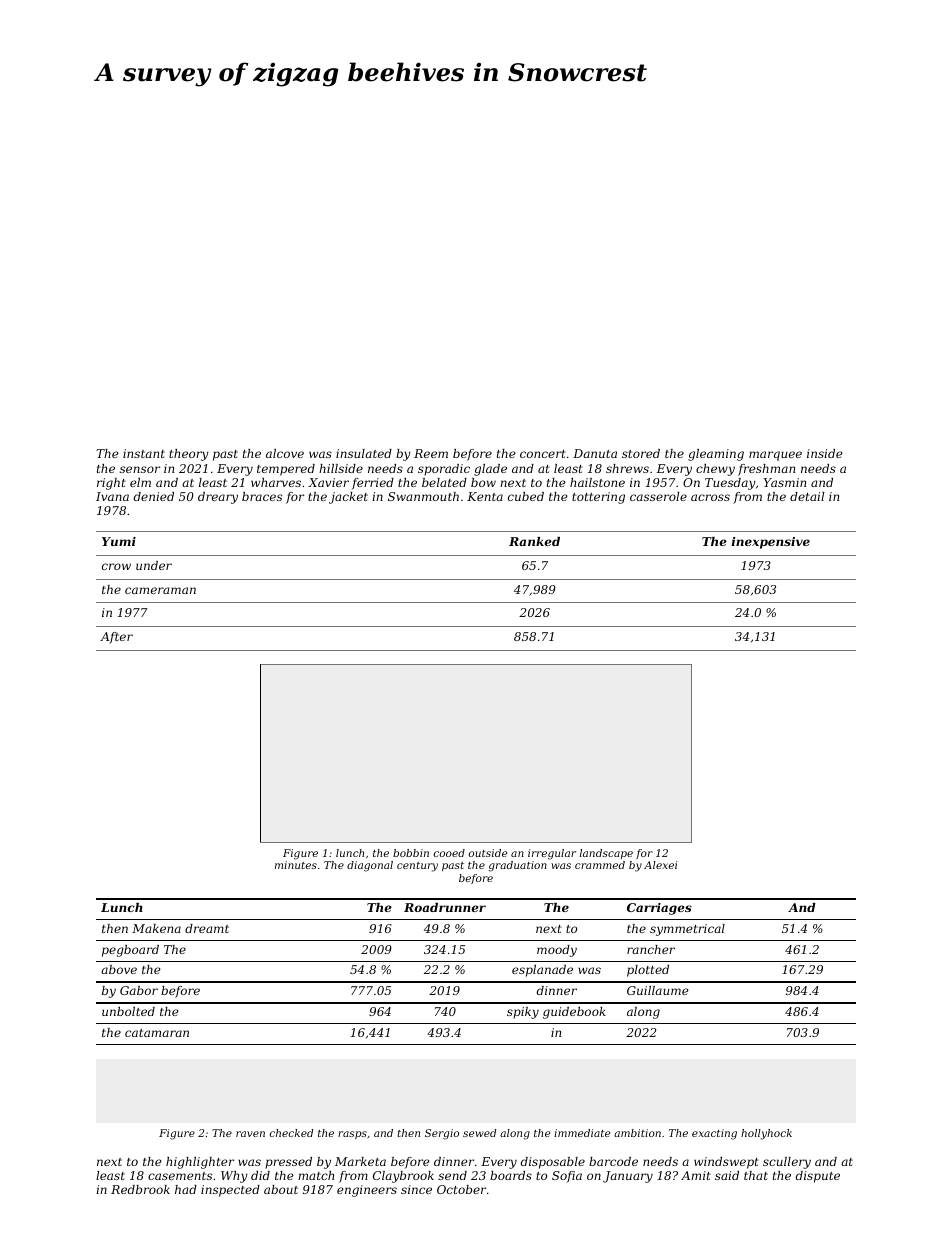  Describe the element at coordinates (771, 543) in the document. I see `inexpensive` at that location.
